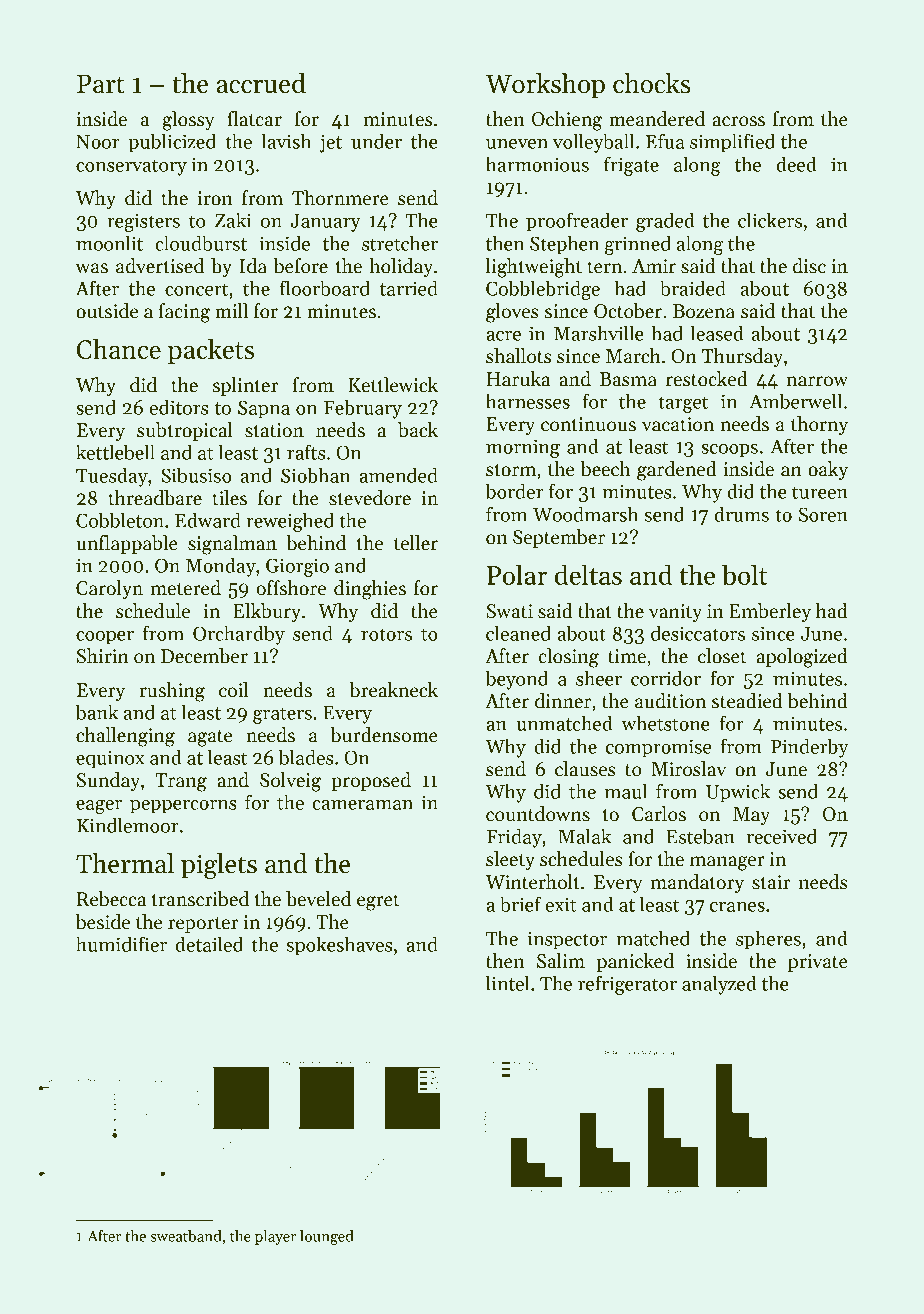 This document has height=1314, width=924. I want to click on Part, so click(101, 84).
